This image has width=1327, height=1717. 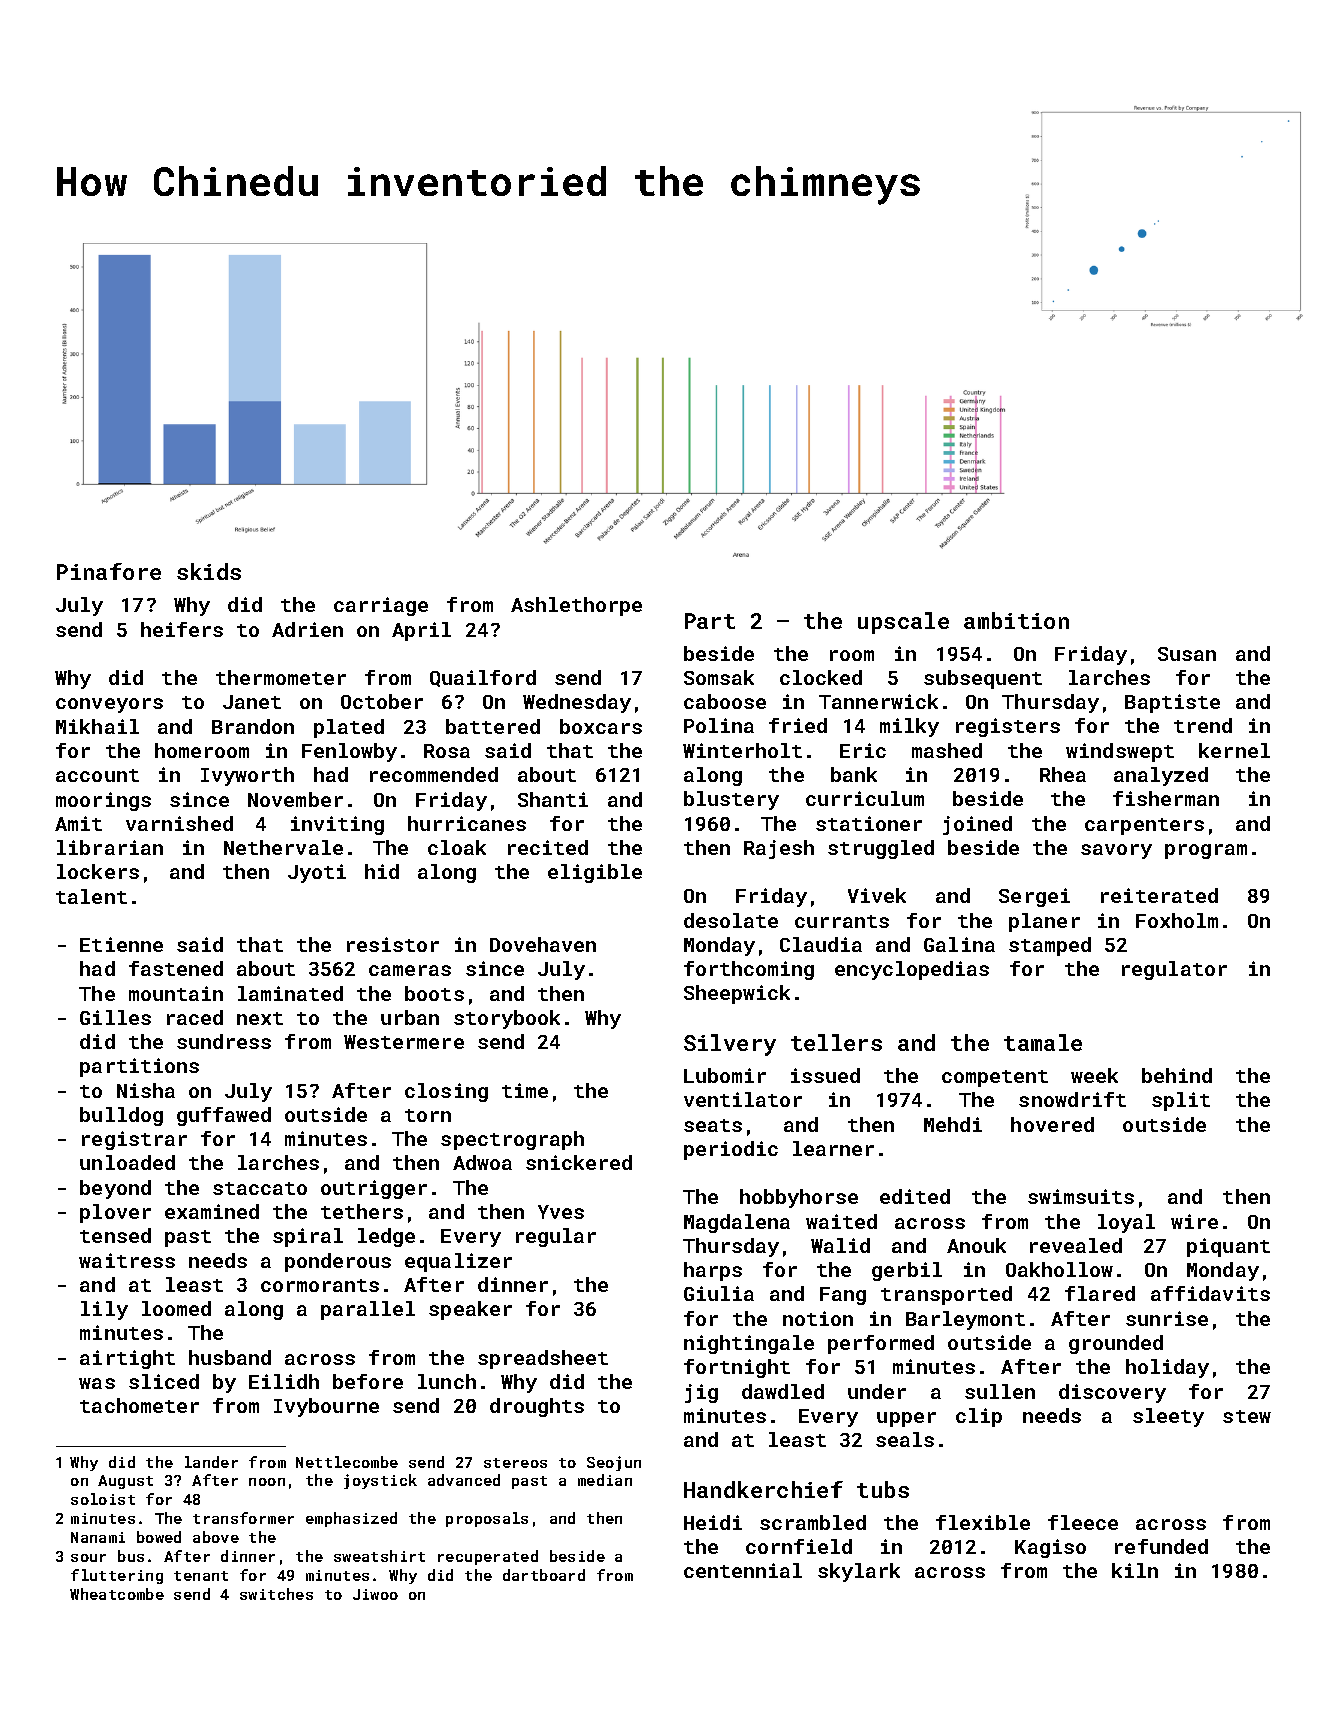 I want to click on Somsak, so click(x=719, y=677).
